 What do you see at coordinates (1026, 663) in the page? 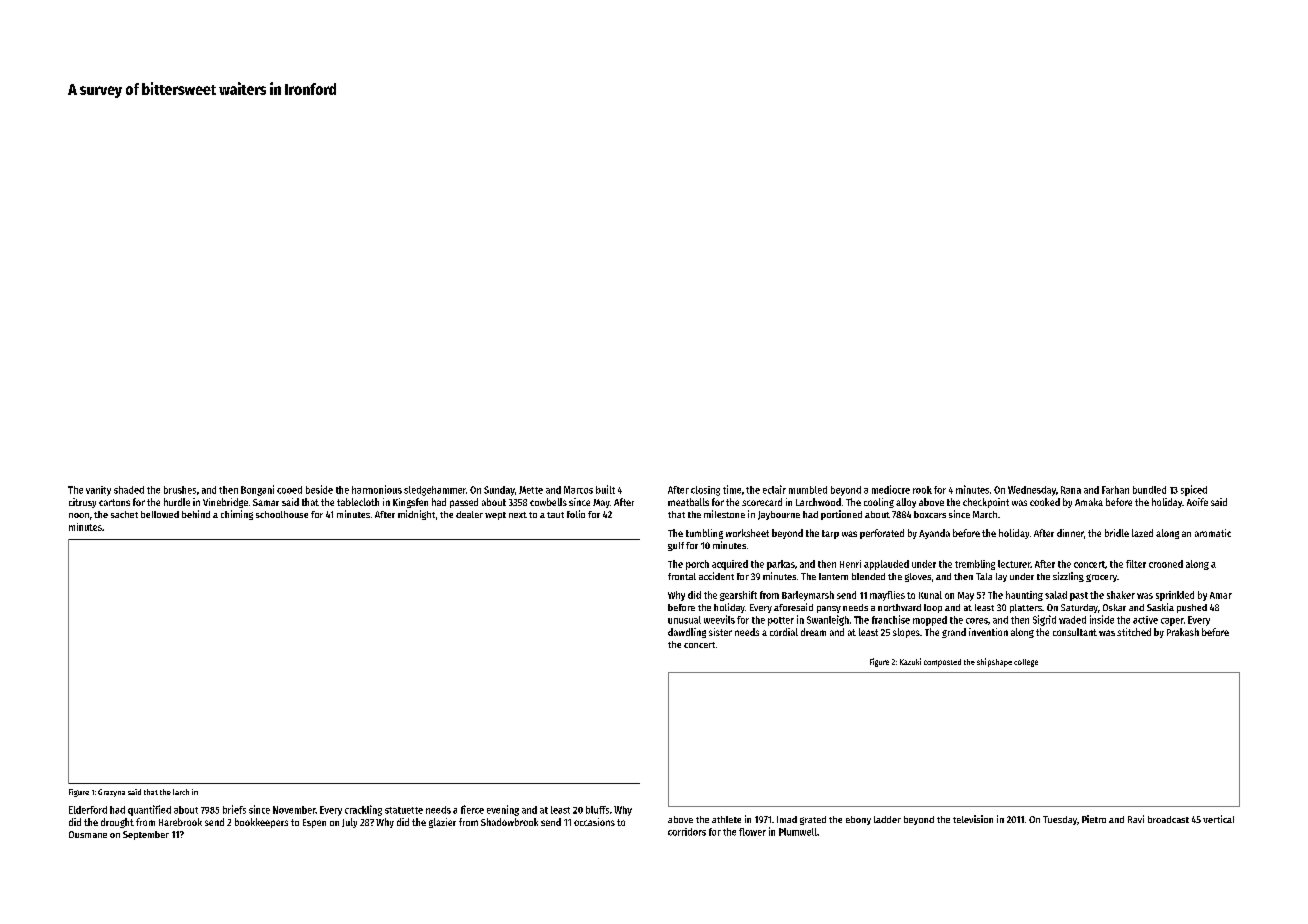
I see `college` at bounding box center [1026, 663].
